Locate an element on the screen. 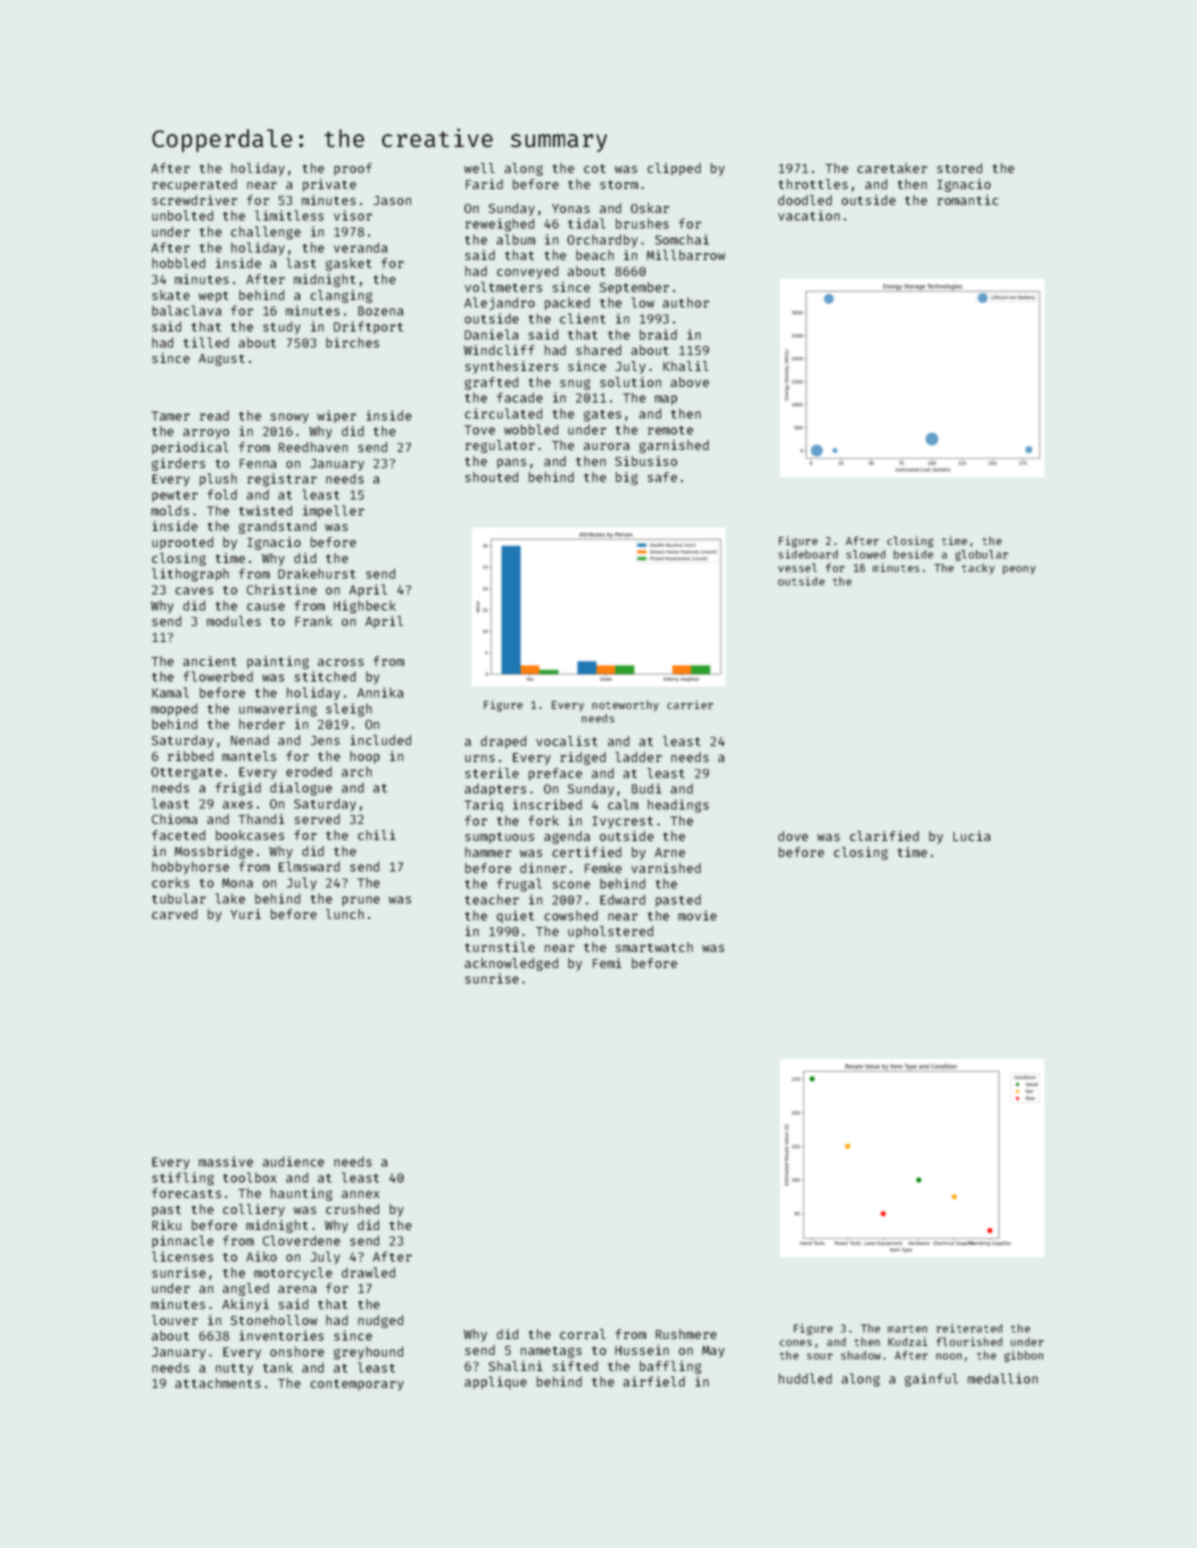 The image size is (1197, 1548). shouted is located at coordinates (491, 477).
